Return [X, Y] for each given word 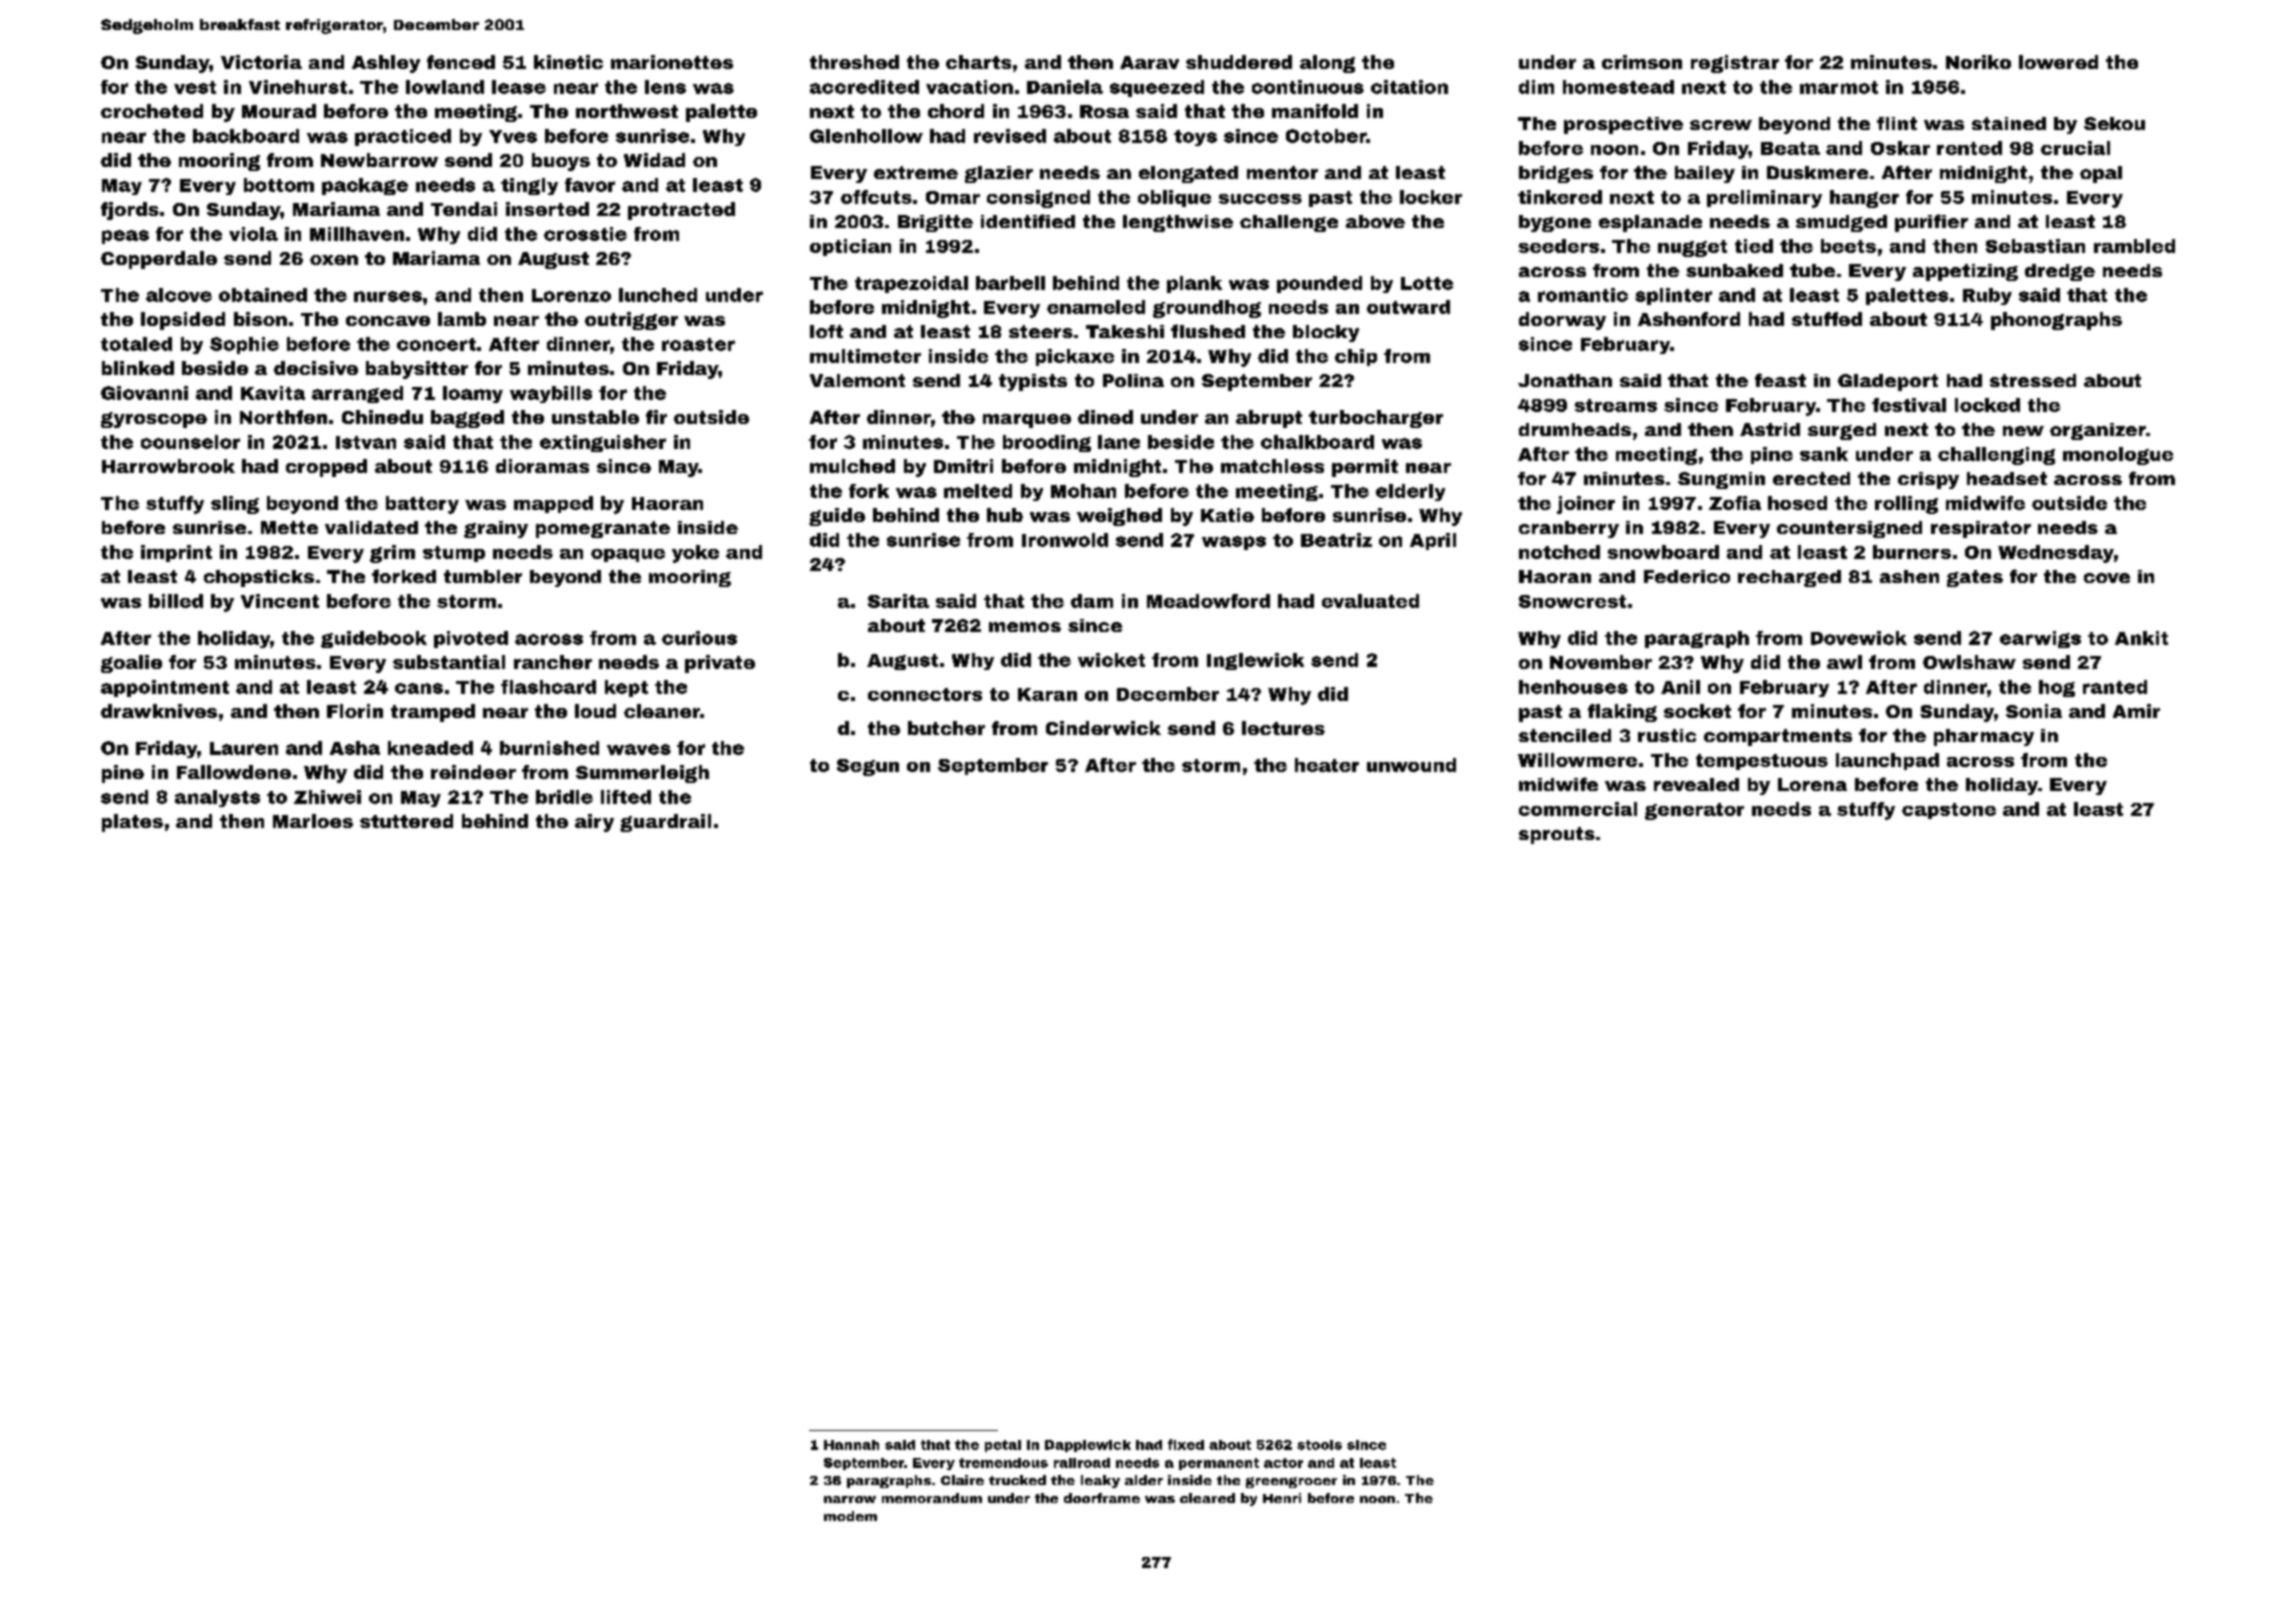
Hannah [851, 1445]
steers [1041, 331]
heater [1327, 765]
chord [956, 111]
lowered [2058, 62]
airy [594, 823]
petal [1003, 1446]
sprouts [1557, 835]
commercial [1578, 809]
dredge [2060, 272]
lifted [626, 797]
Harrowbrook [168, 466]
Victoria [261, 62]
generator [1694, 811]
